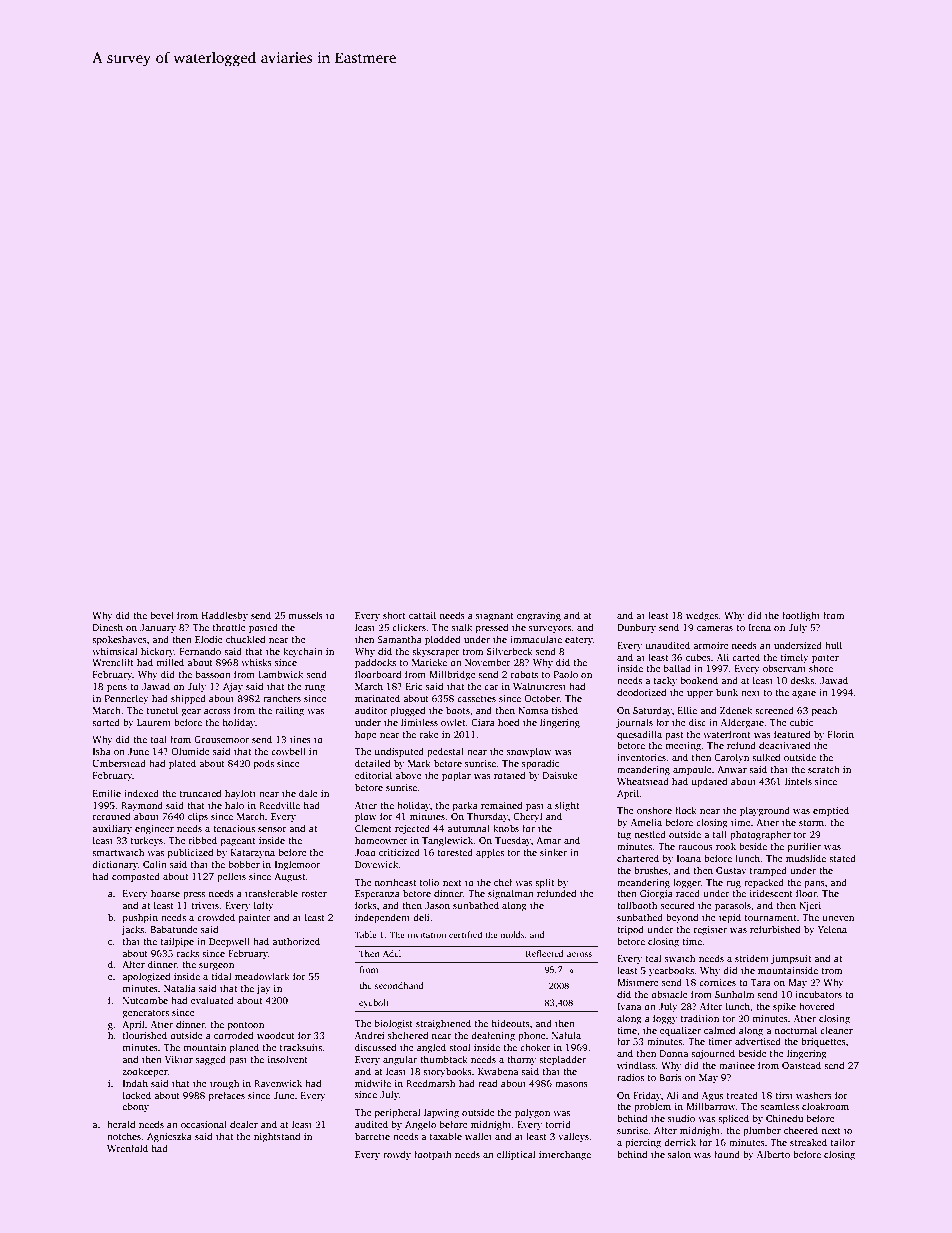 The height and width of the image is (1233, 952). Describe the element at coordinates (399, 985) in the image. I see `secondhand` at that location.
